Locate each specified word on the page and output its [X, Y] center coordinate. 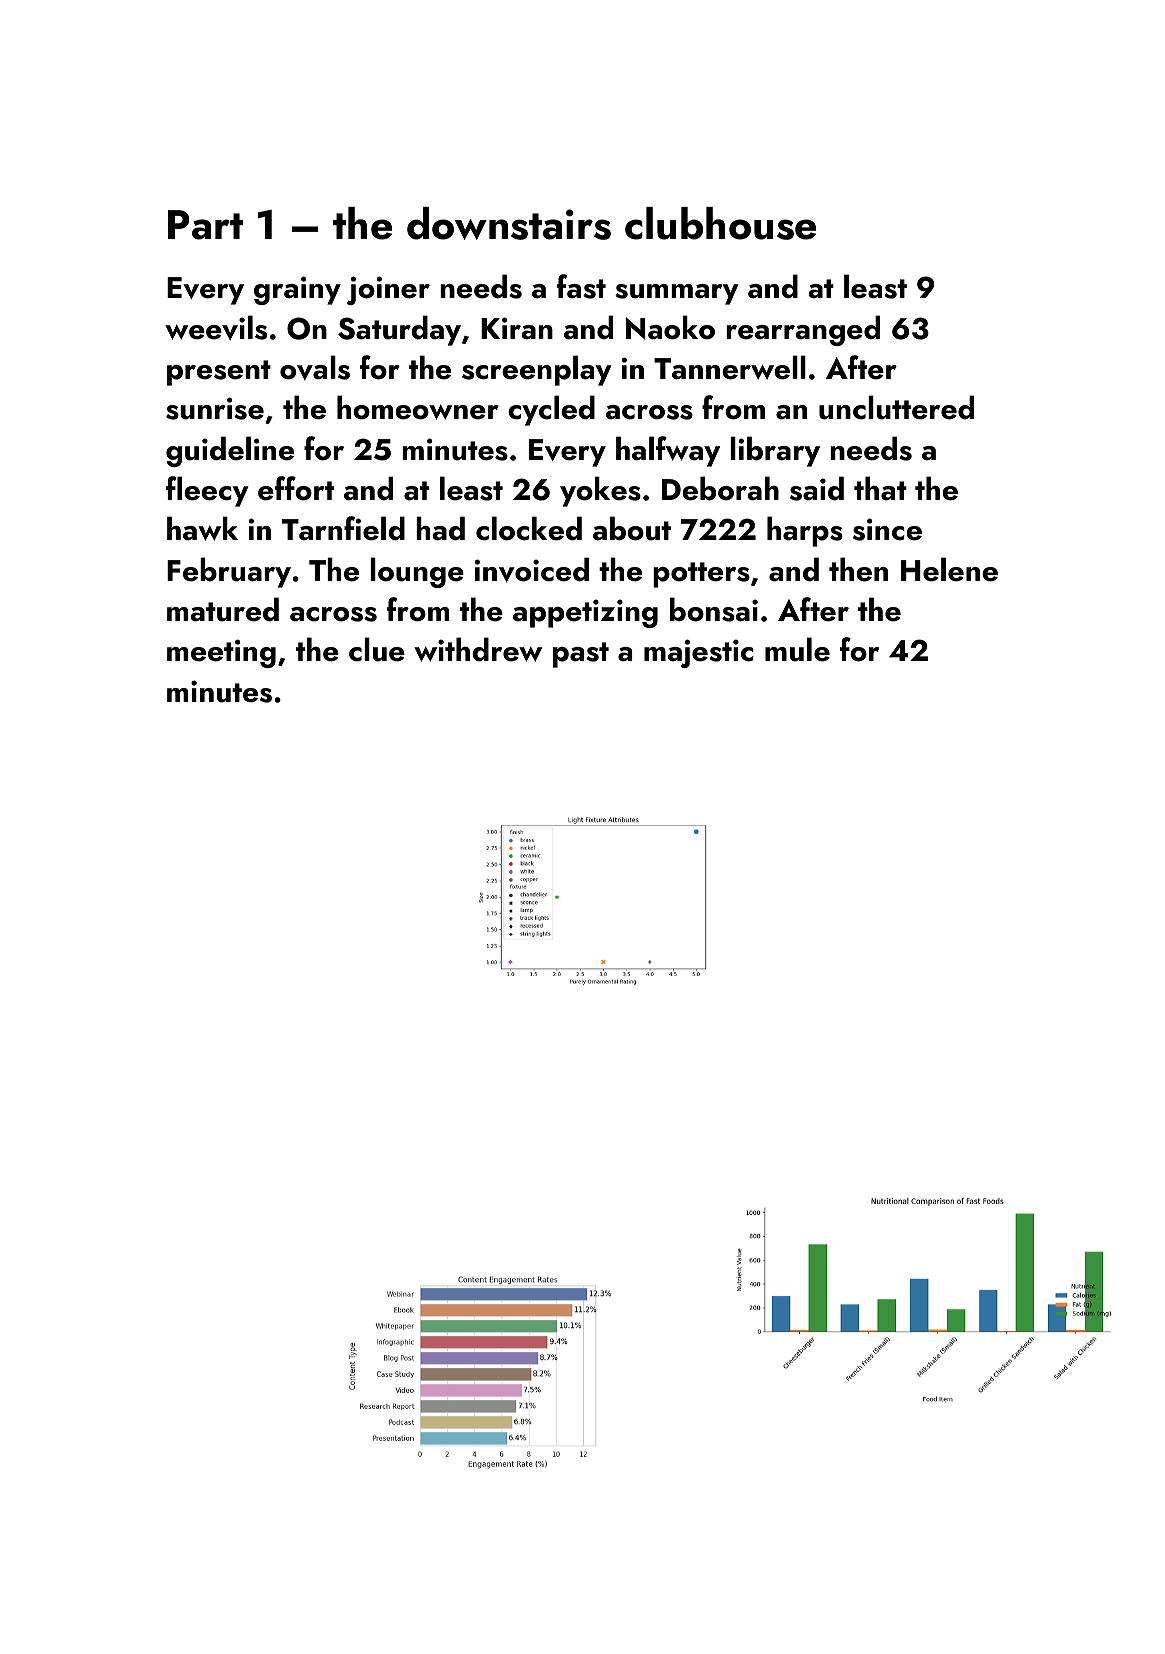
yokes [600, 491]
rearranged [803, 330]
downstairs [509, 223]
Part [205, 225]
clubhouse [720, 223]
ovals [315, 367]
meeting [221, 653]
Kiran [517, 328]
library [775, 451]
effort [296, 488]
